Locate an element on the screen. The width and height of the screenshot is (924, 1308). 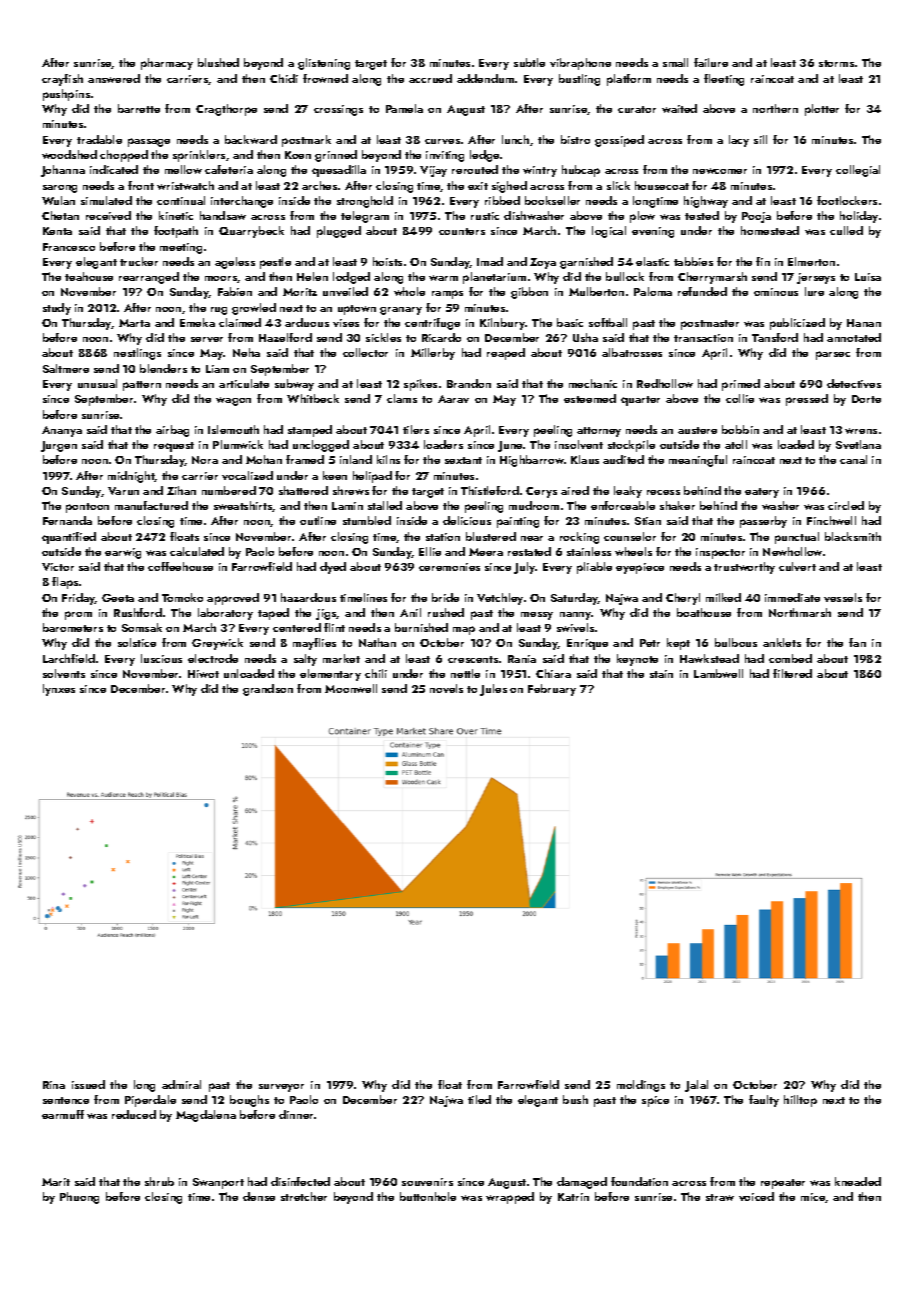
subtle is located at coordinates (529, 62).
